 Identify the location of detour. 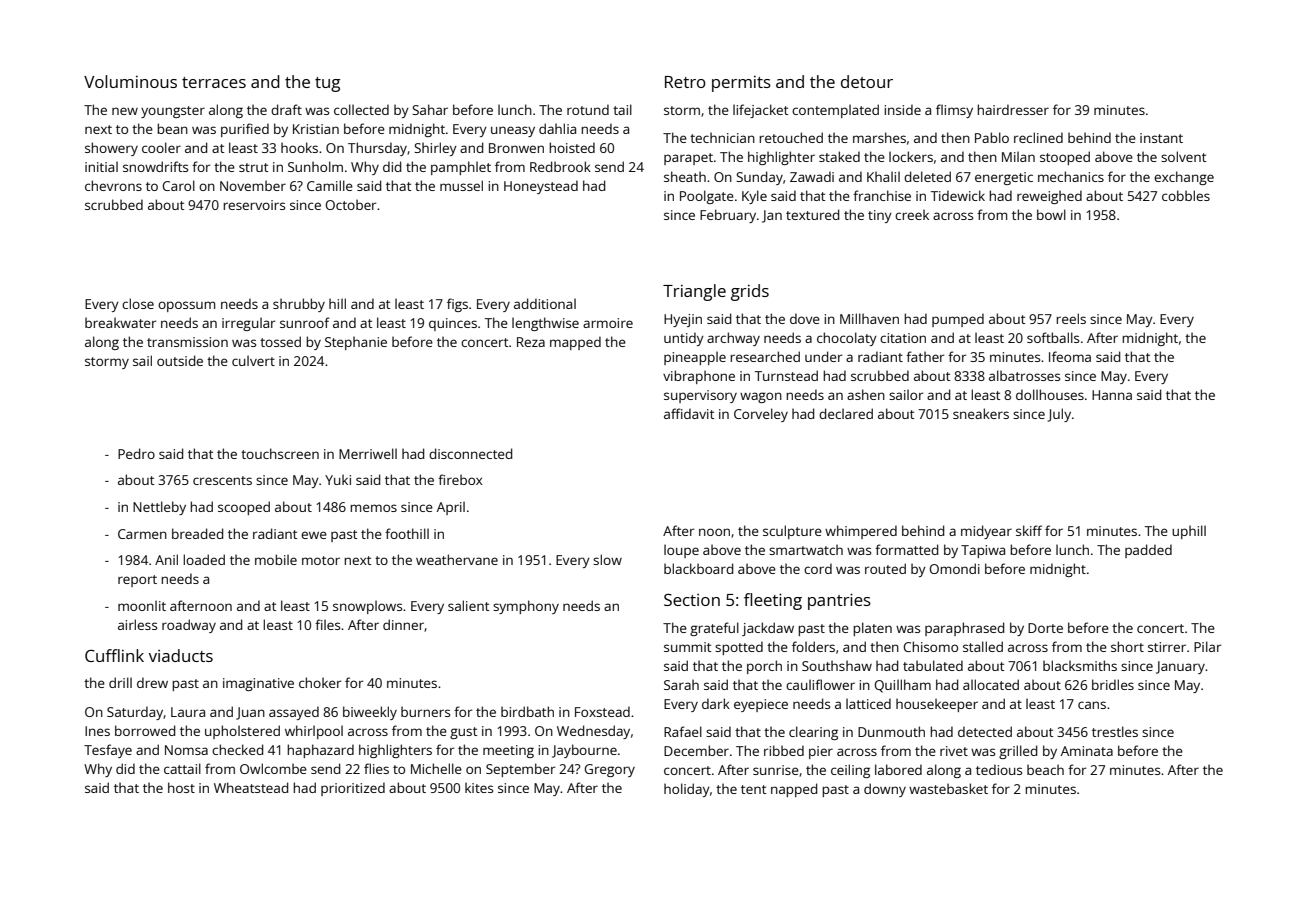
(867, 81).
